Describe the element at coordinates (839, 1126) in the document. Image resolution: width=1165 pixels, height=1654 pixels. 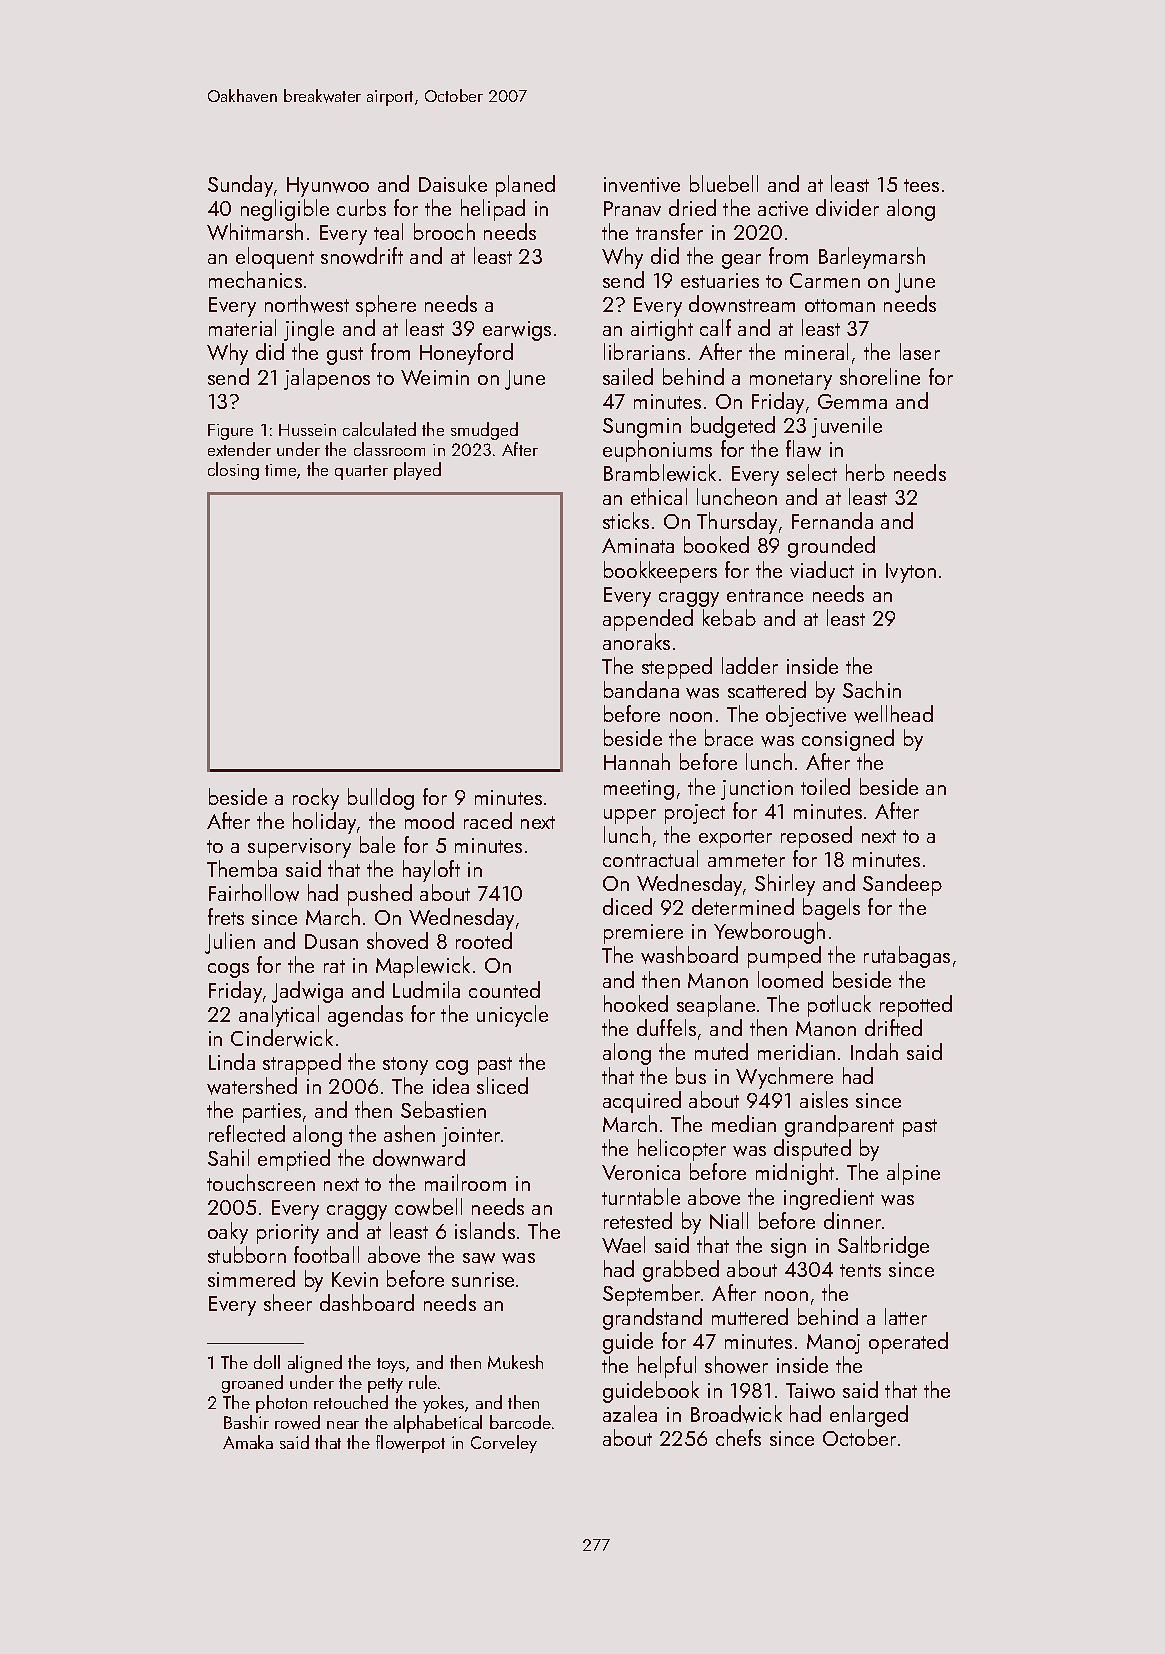
I see `grandparent` at that location.
